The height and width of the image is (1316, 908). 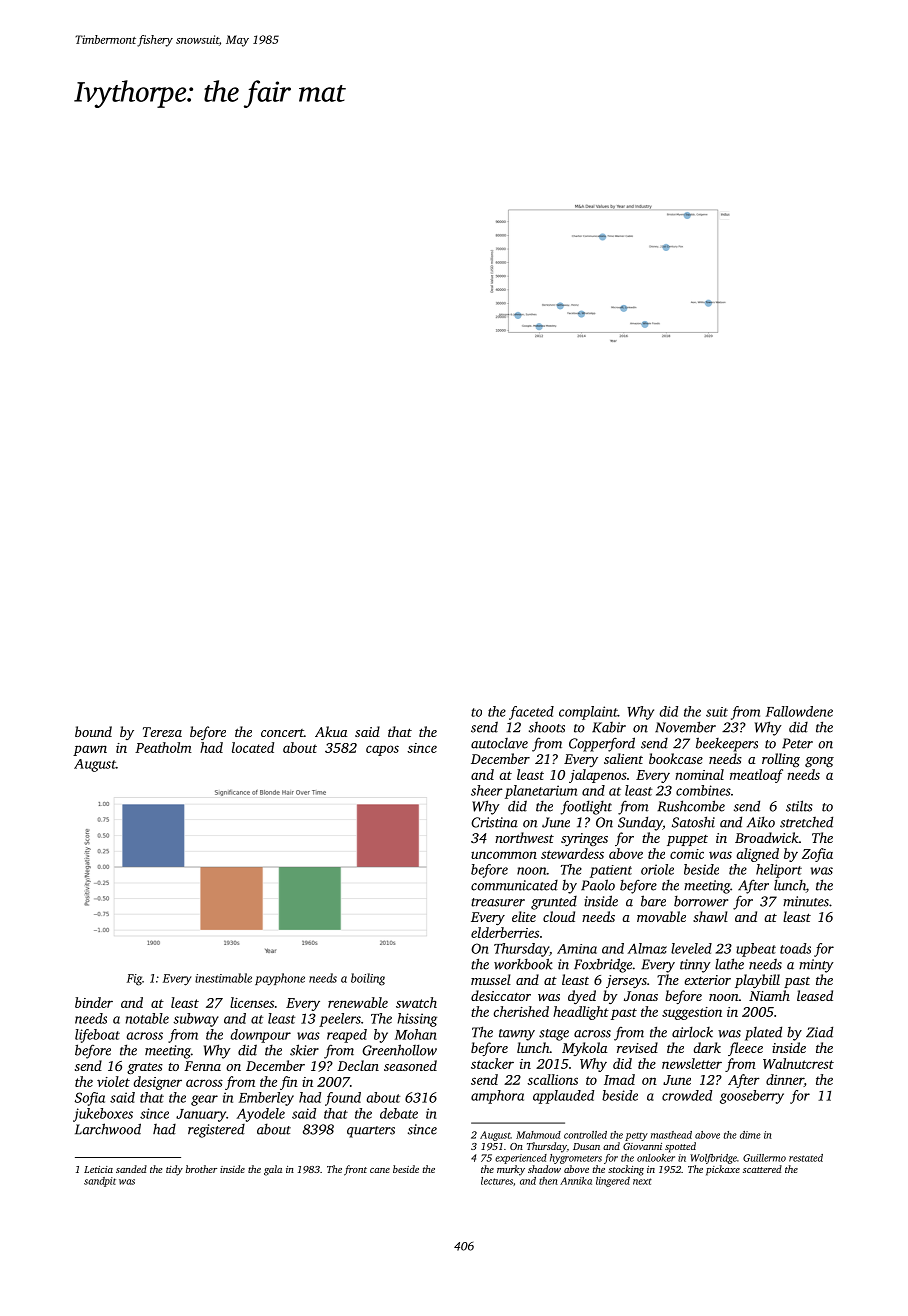 I want to click on heliport, so click(x=779, y=871).
